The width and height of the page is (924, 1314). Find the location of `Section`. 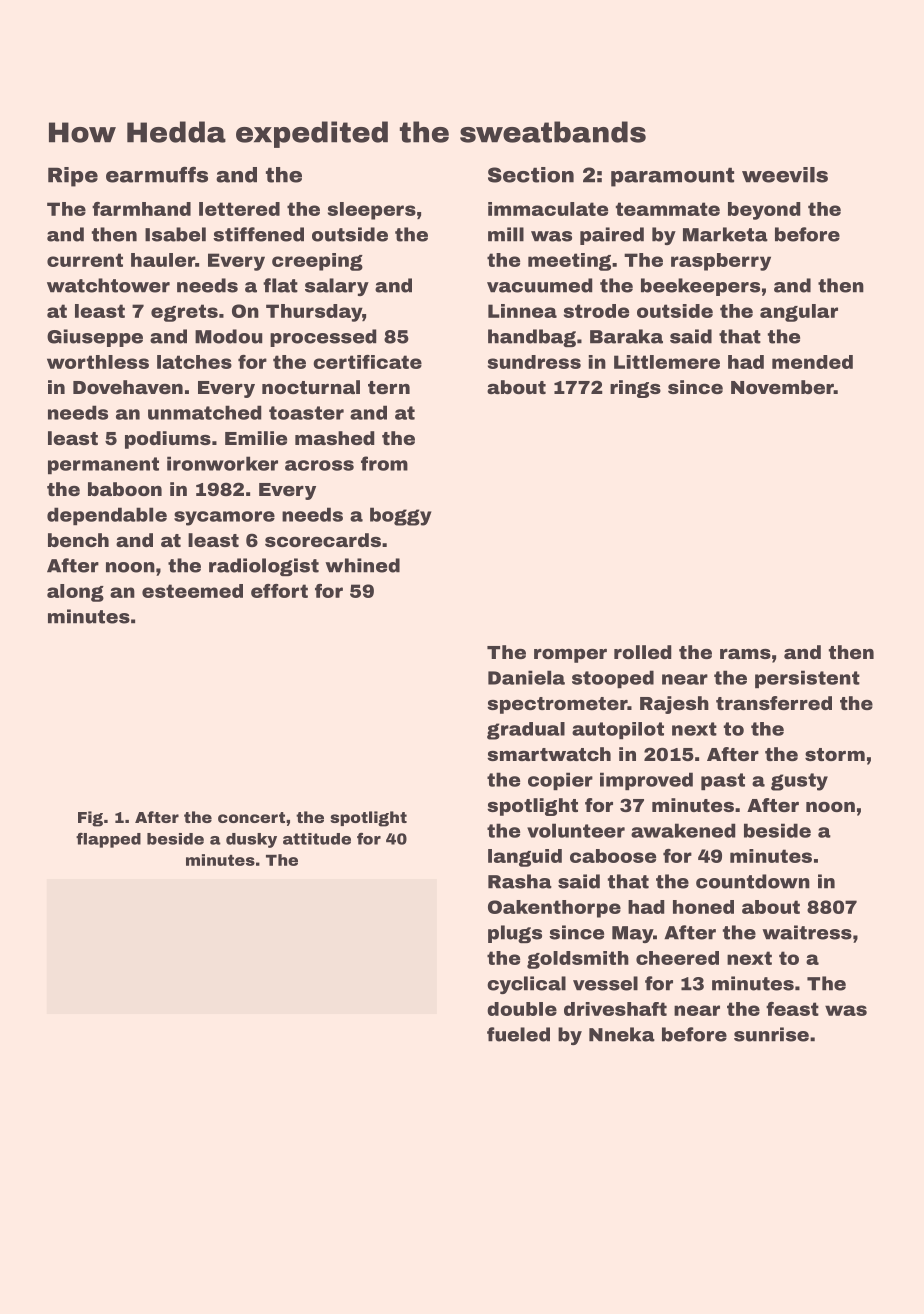

Section is located at coordinates (531, 175).
